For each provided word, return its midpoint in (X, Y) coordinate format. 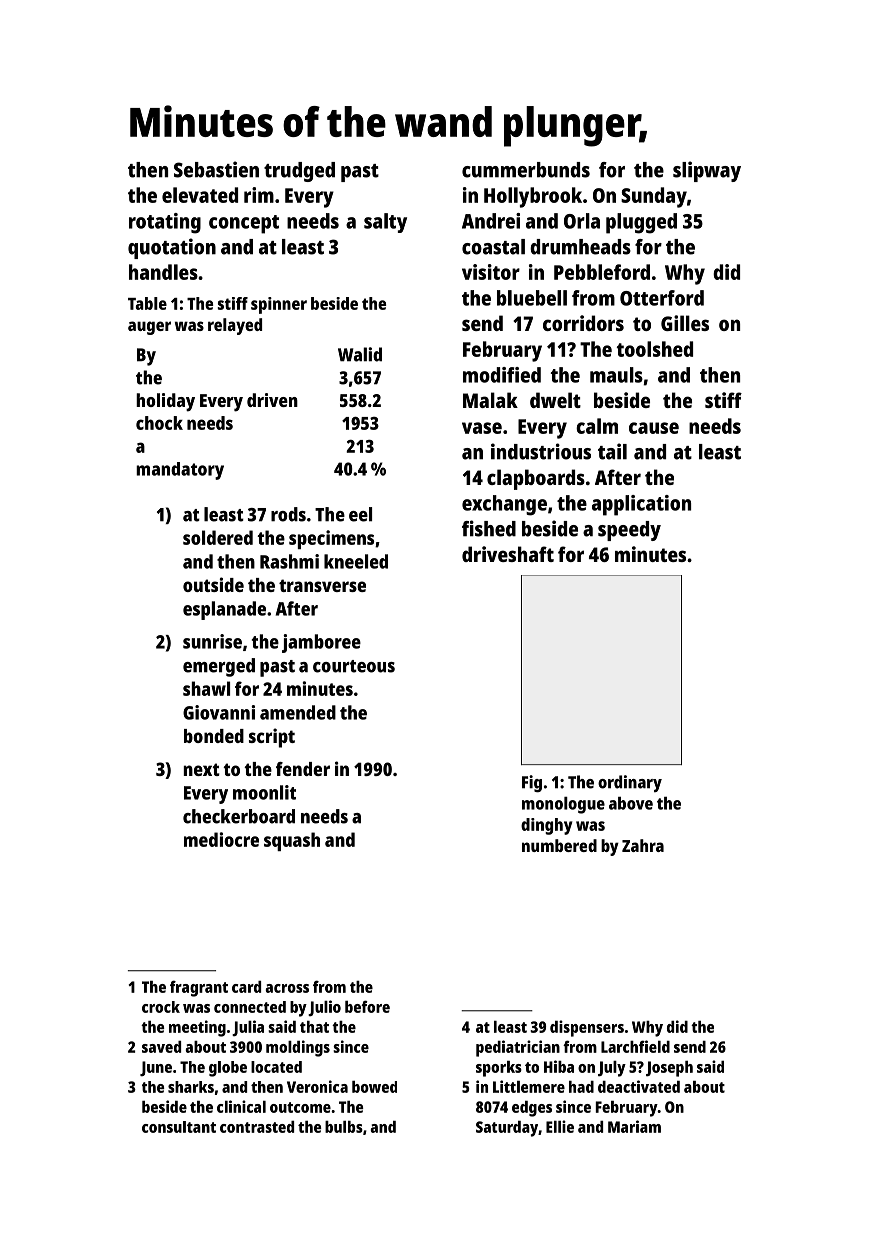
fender (303, 769)
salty (385, 223)
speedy (629, 531)
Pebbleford (602, 272)
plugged (641, 223)
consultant (179, 1127)
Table (147, 303)
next (202, 769)
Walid (360, 354)
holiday (165, 402)
